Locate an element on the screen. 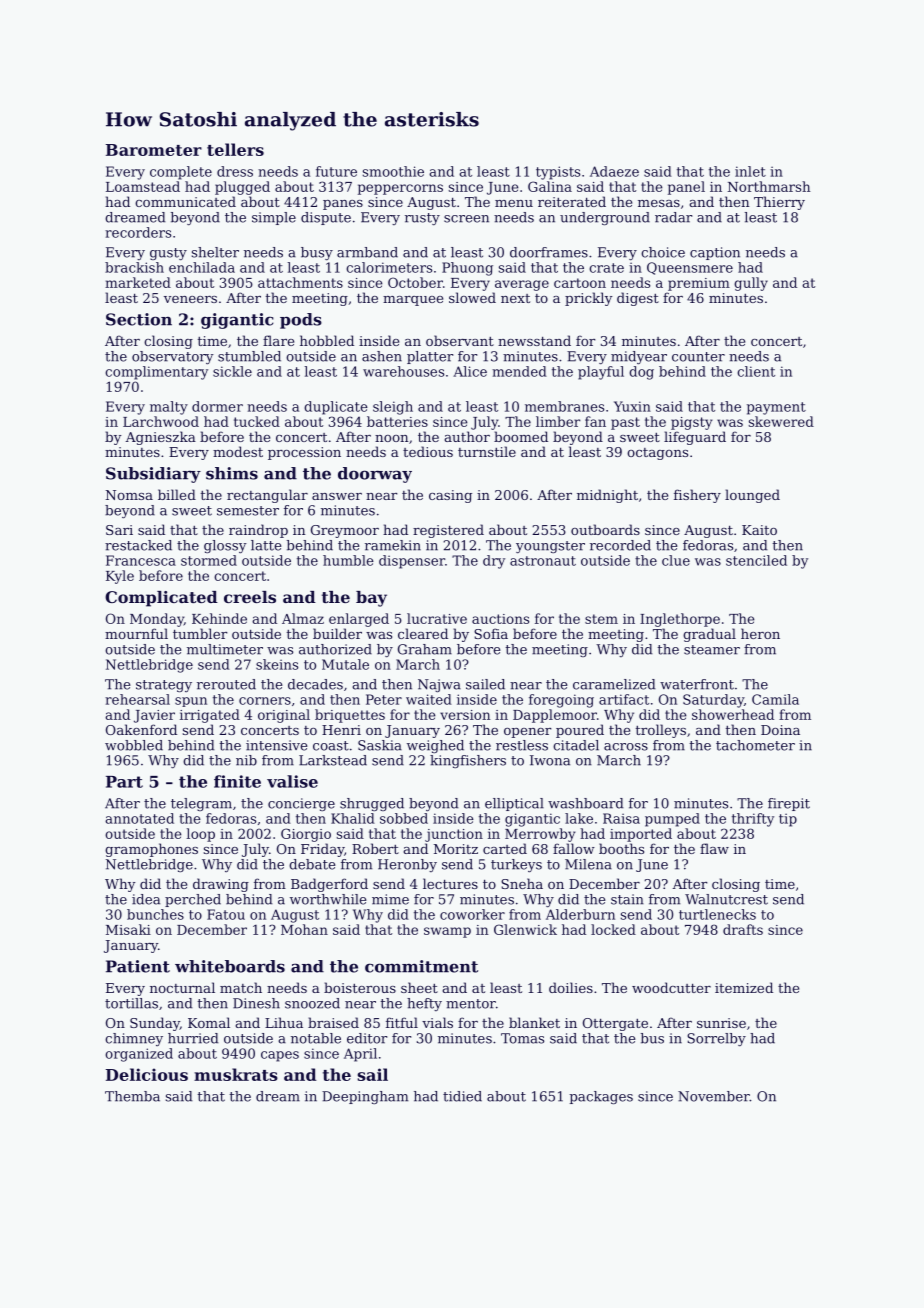  inlet is located at coordinates (750, 171).
